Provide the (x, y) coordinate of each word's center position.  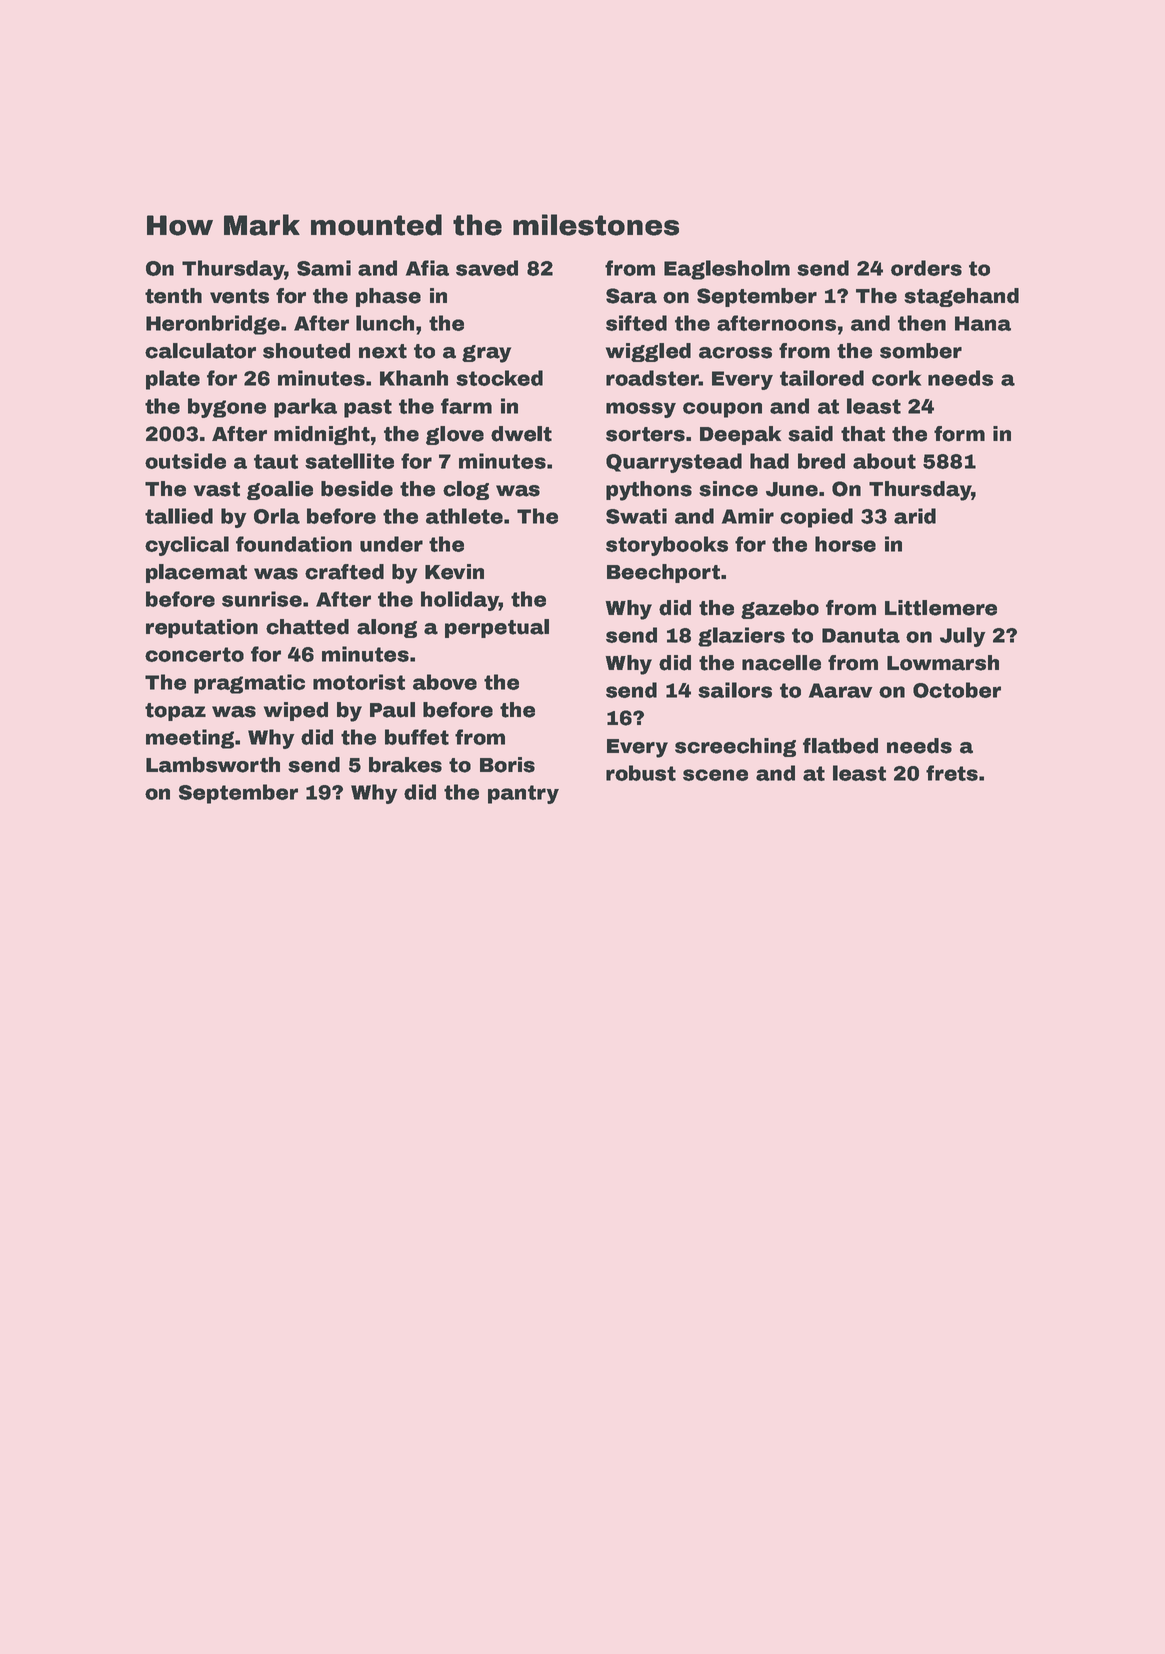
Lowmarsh (943, 663)
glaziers (741, 637)
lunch (385, 323)
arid (915, 516)
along (387, 628)
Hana (983, 323)
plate (173, 380)
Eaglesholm (727, 270)
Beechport (663, 573)
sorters (645, 434)
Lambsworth (213, 765)
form (959, 434)
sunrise (262, 599)
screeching (735, 747)
